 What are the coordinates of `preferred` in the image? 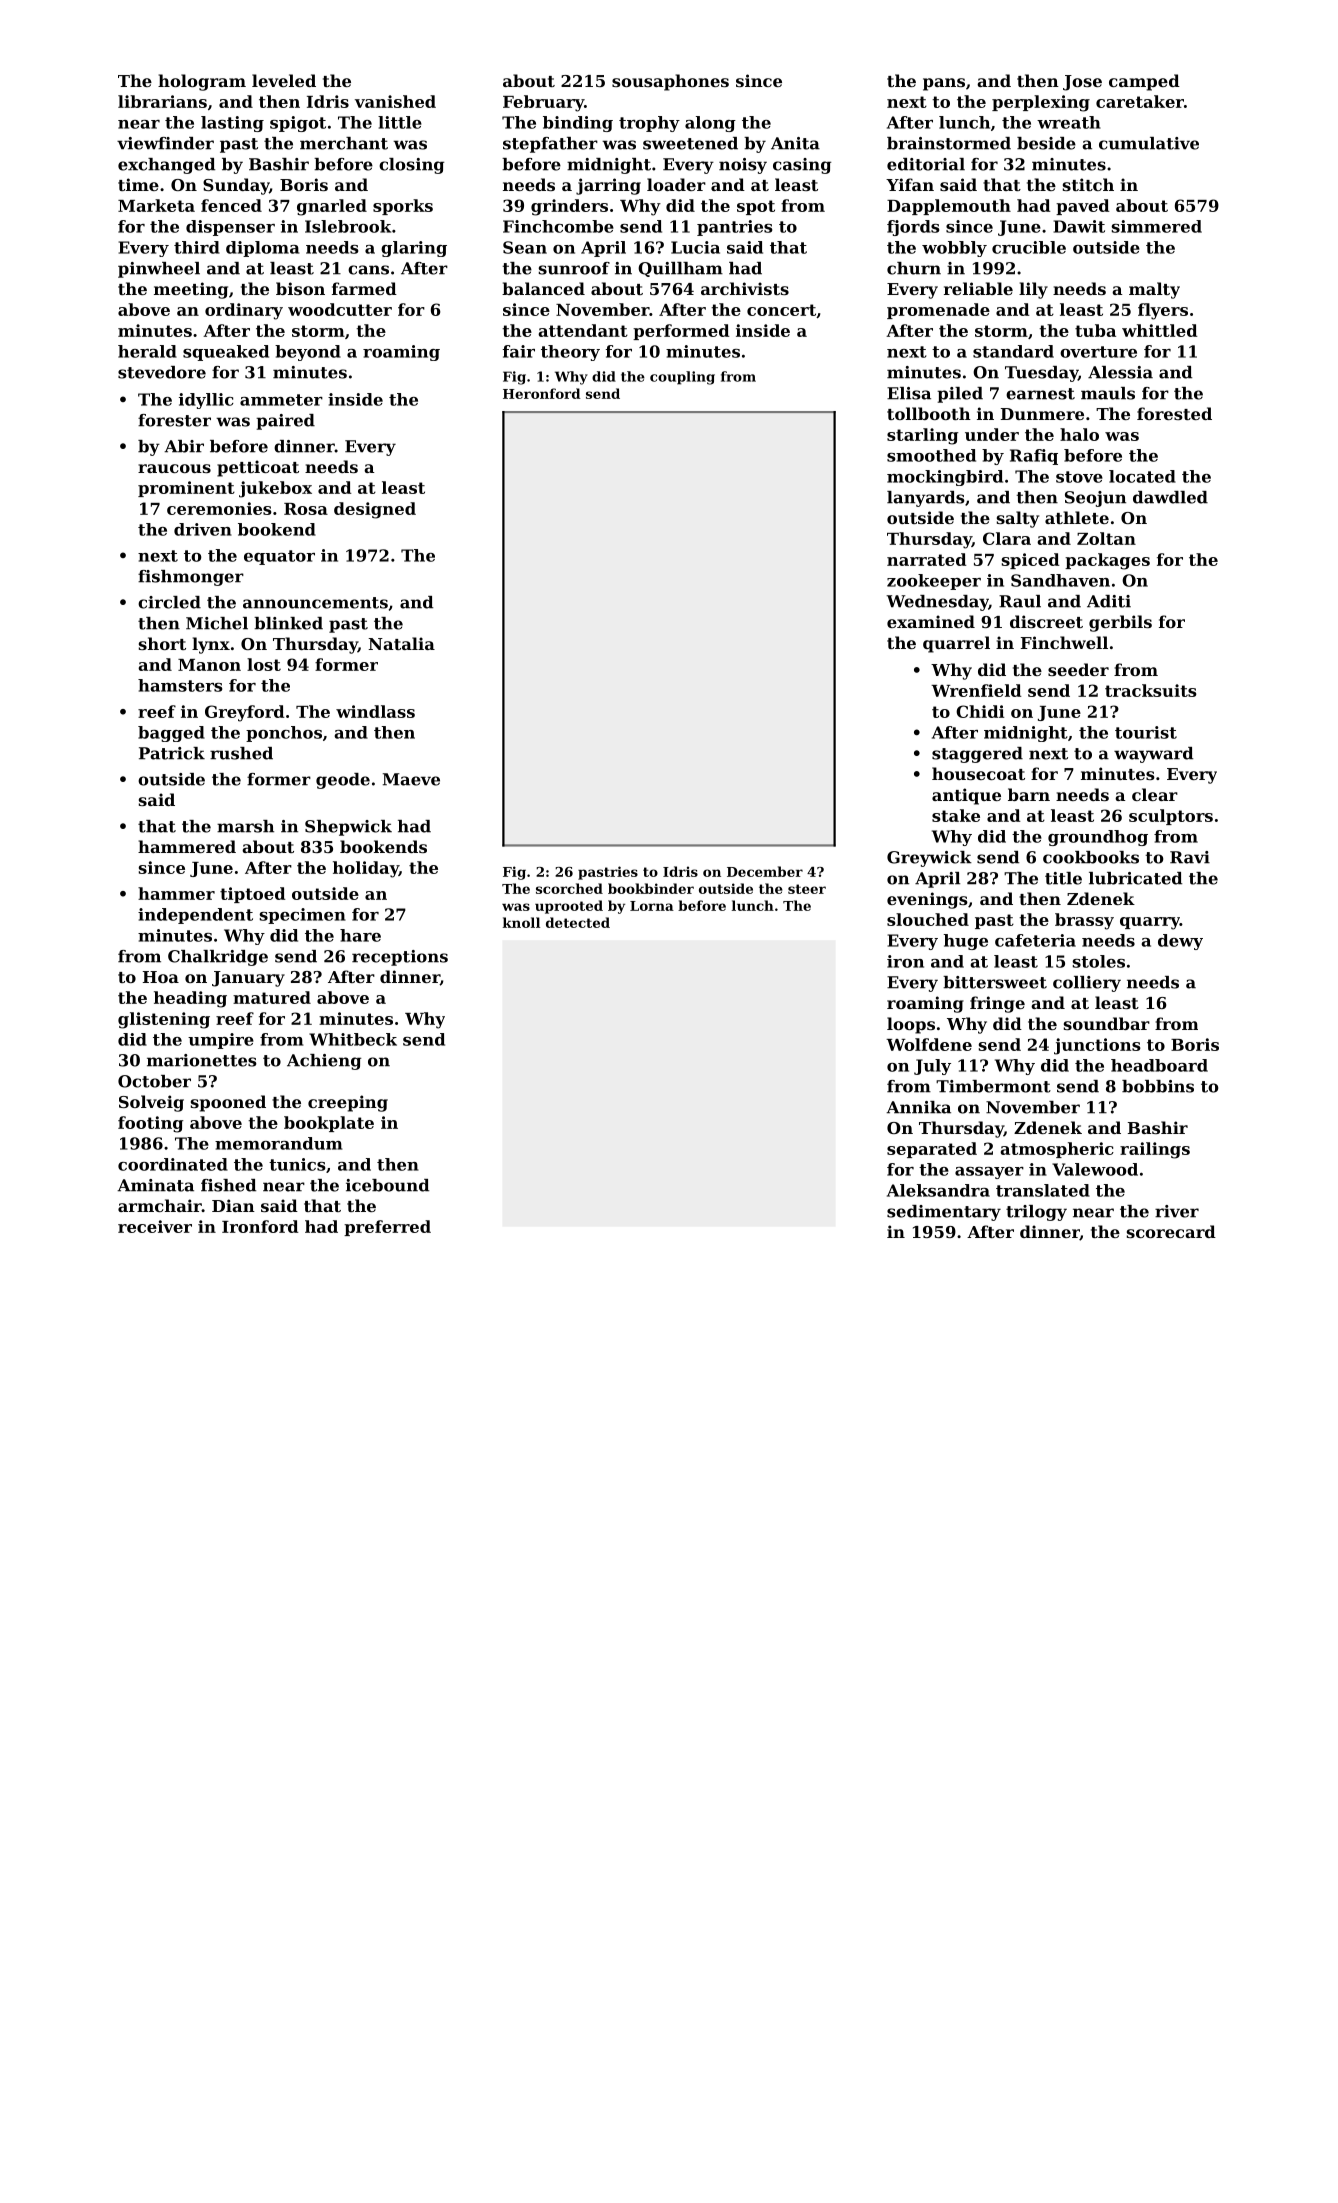 It's located at (387, 1228).
